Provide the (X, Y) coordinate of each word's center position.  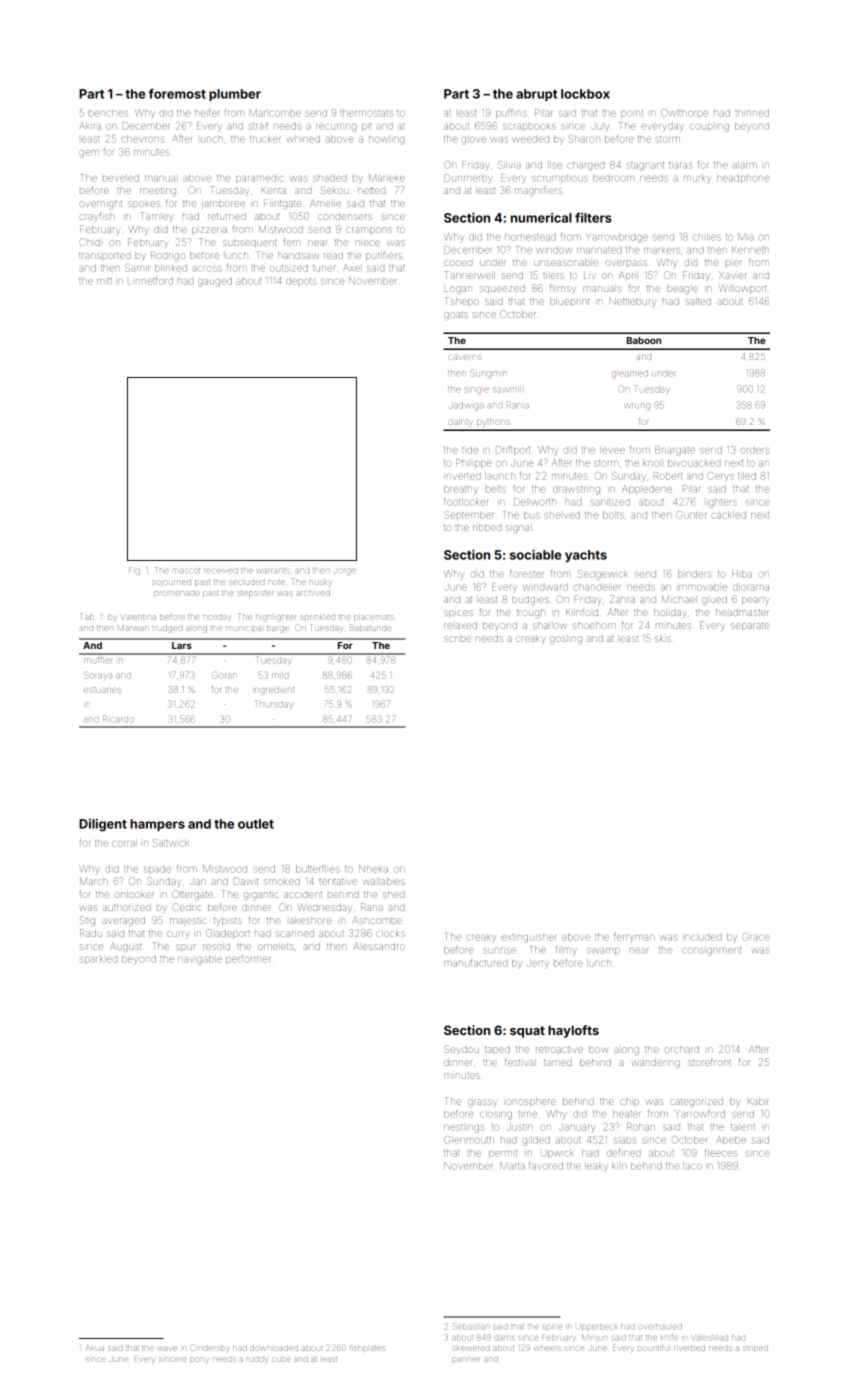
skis (663, 638)
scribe (457, 639)
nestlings (464, 1128)
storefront (709, 1062)
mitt (104, 281)
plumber (235, 95)
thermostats (366, 113)
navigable (200, 960)
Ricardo (118, 719)
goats (456, 315)
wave (167, 1348)
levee (612, 450)
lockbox (585, 94)
